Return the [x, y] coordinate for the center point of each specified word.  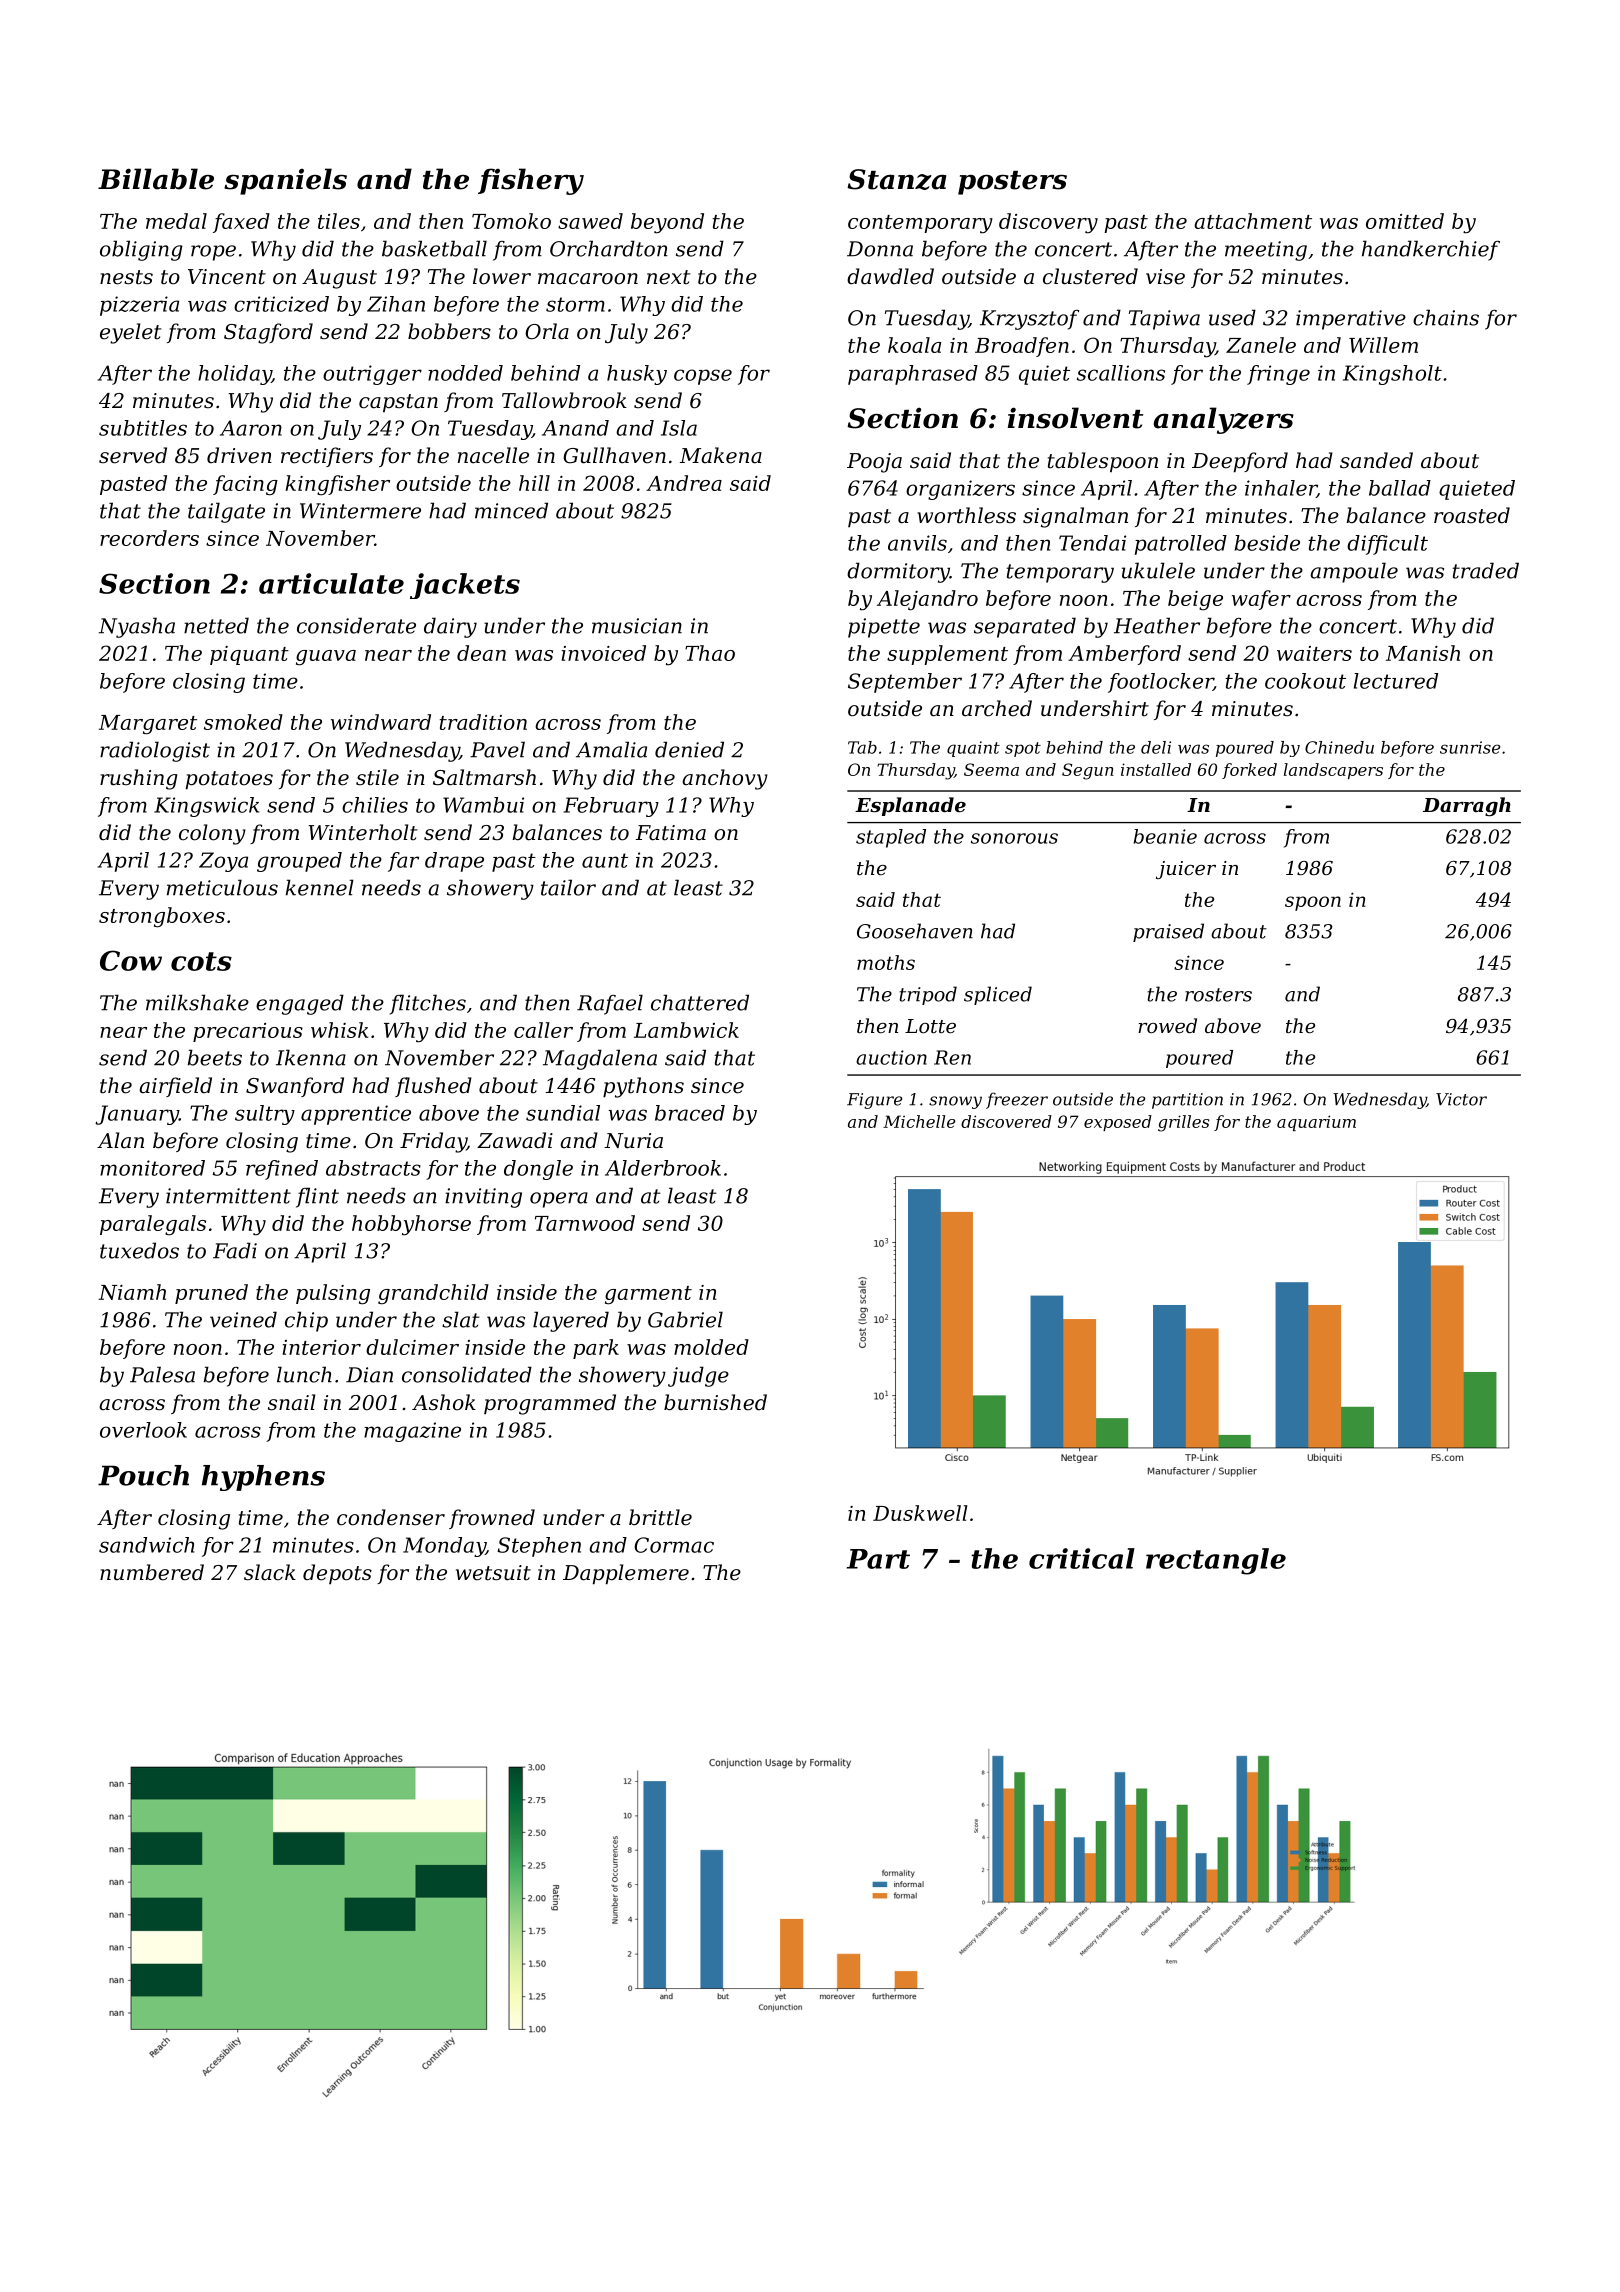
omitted [1405, 221]
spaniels [285, 181]
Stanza [896, 179]
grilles [1184, 1123]
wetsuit [493, 1573]
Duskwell [920, 1513]
